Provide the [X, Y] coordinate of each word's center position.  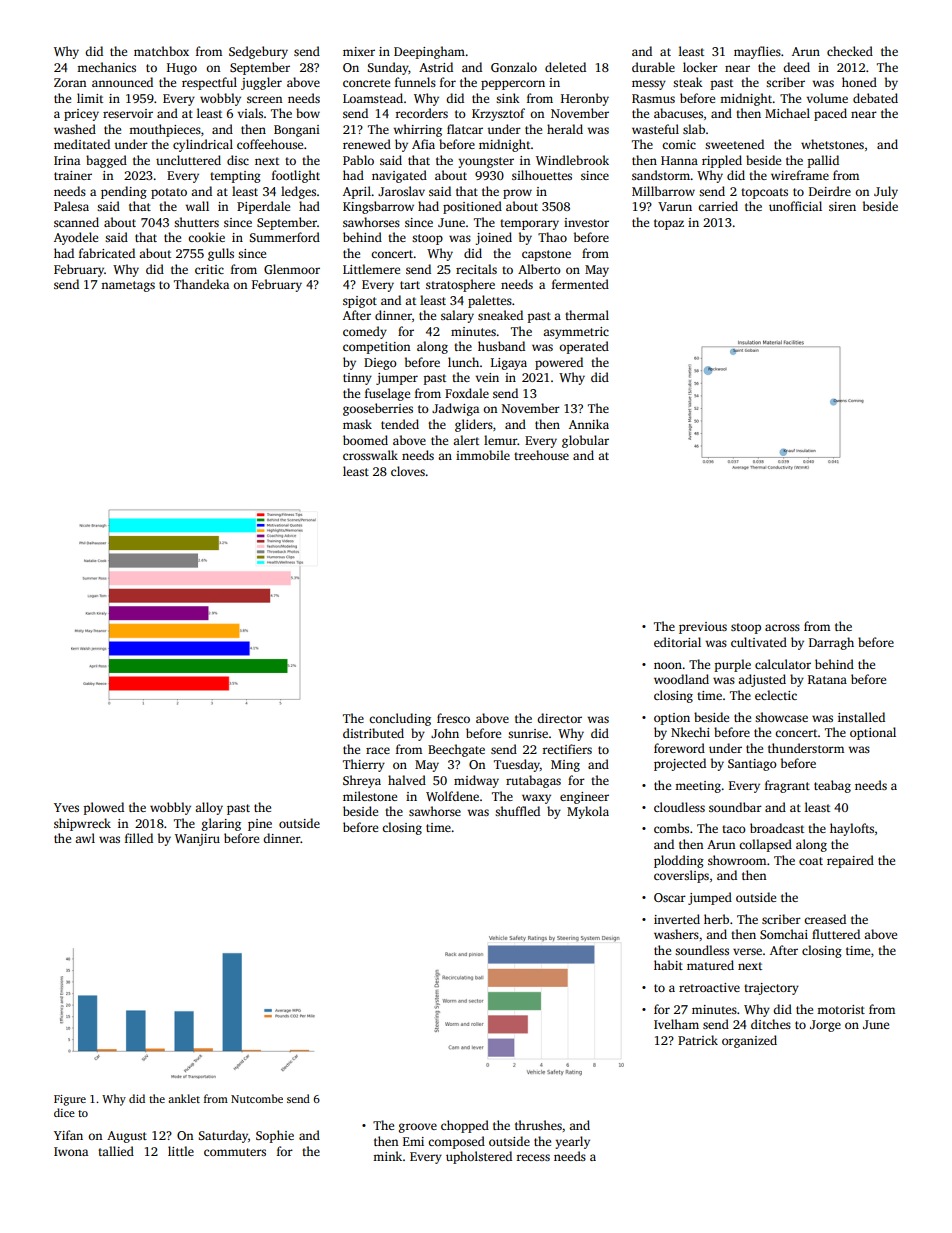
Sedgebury [258, 52]
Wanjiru [197, 840]
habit [668, 965]
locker [700, 67]
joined [493, 238]
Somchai [784, 934]
